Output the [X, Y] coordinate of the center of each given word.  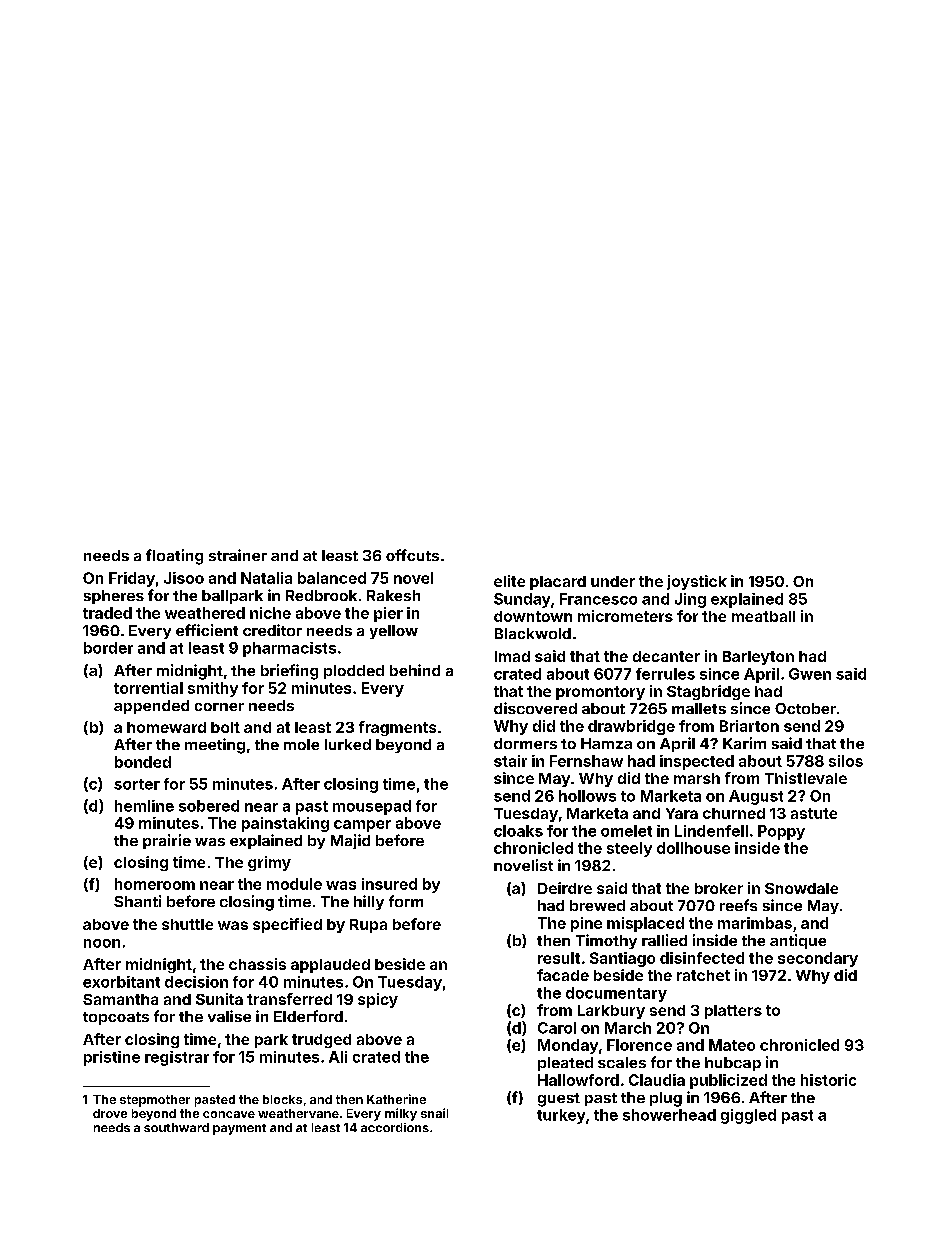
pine [586, 924]
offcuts [412, 555]
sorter [137, 784]
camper [362, 826]
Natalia [266, 578]
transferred [289, 999]
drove [110, 1113]
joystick [697, 582]
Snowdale [801, 888]
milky [401, 1114]
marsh [697, 778]
